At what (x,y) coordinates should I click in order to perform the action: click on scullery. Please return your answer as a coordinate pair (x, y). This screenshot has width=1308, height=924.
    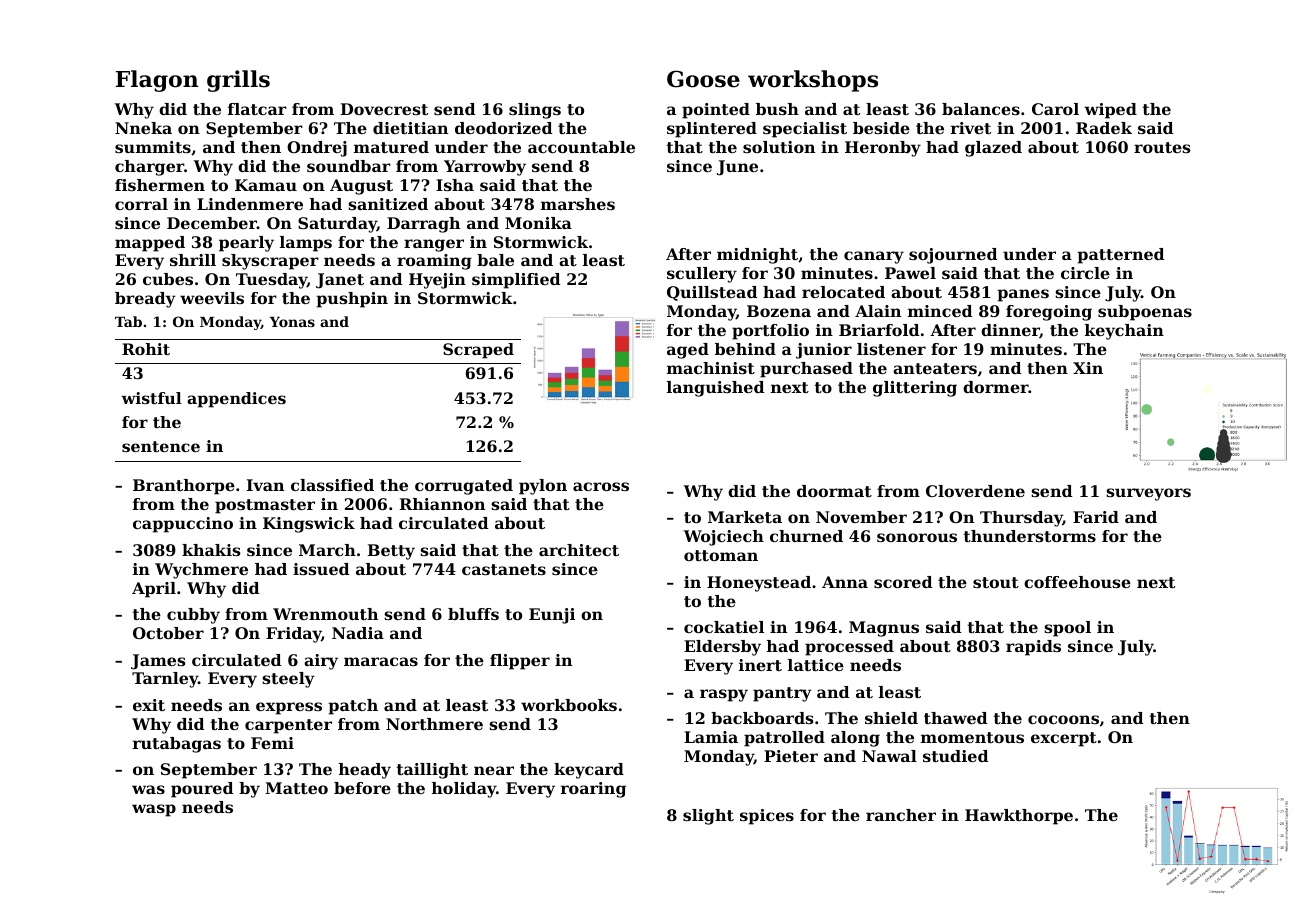
    Looking at the image, I should click on (702, 275).
